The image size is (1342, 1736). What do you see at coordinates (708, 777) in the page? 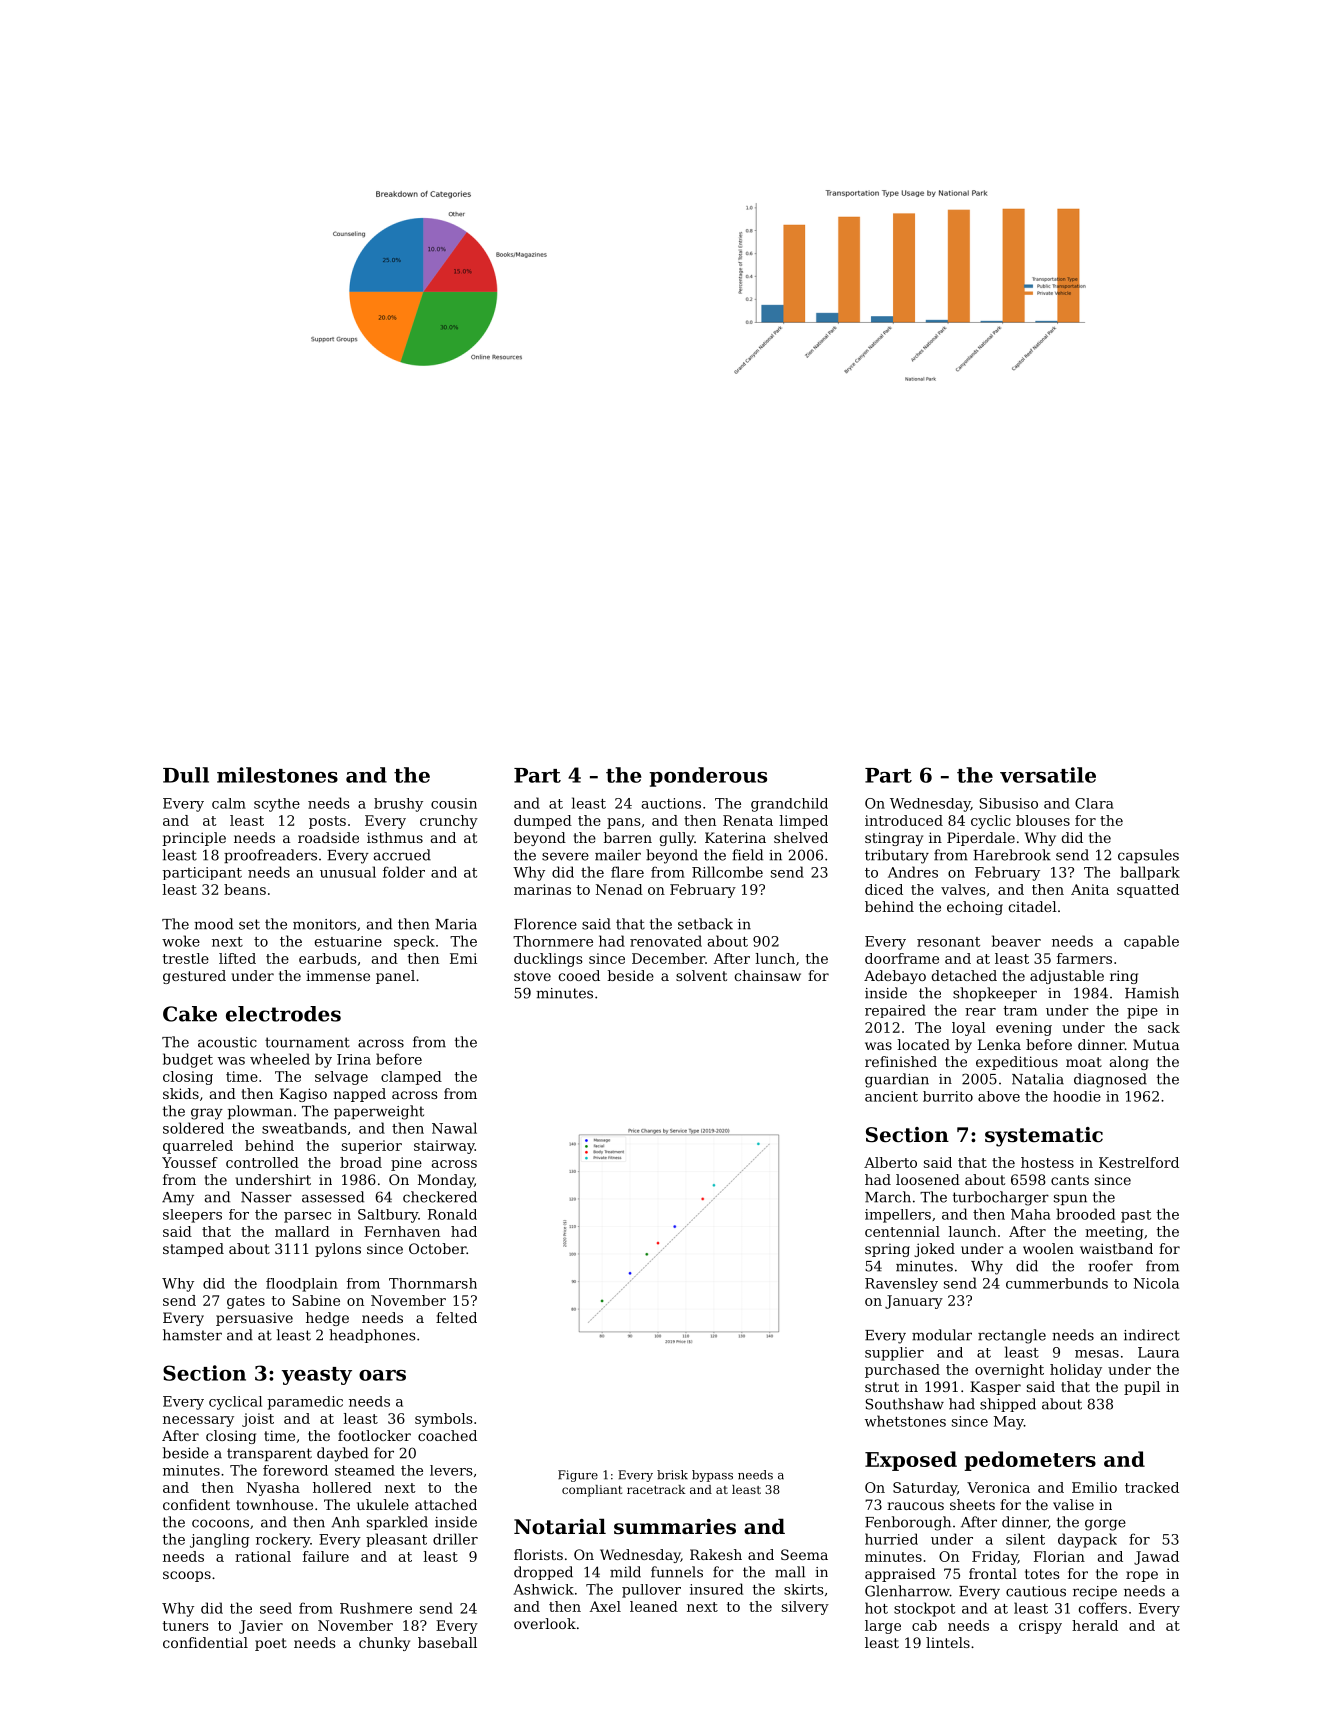
I see `ponderous` at bounding box center [708, 777].
